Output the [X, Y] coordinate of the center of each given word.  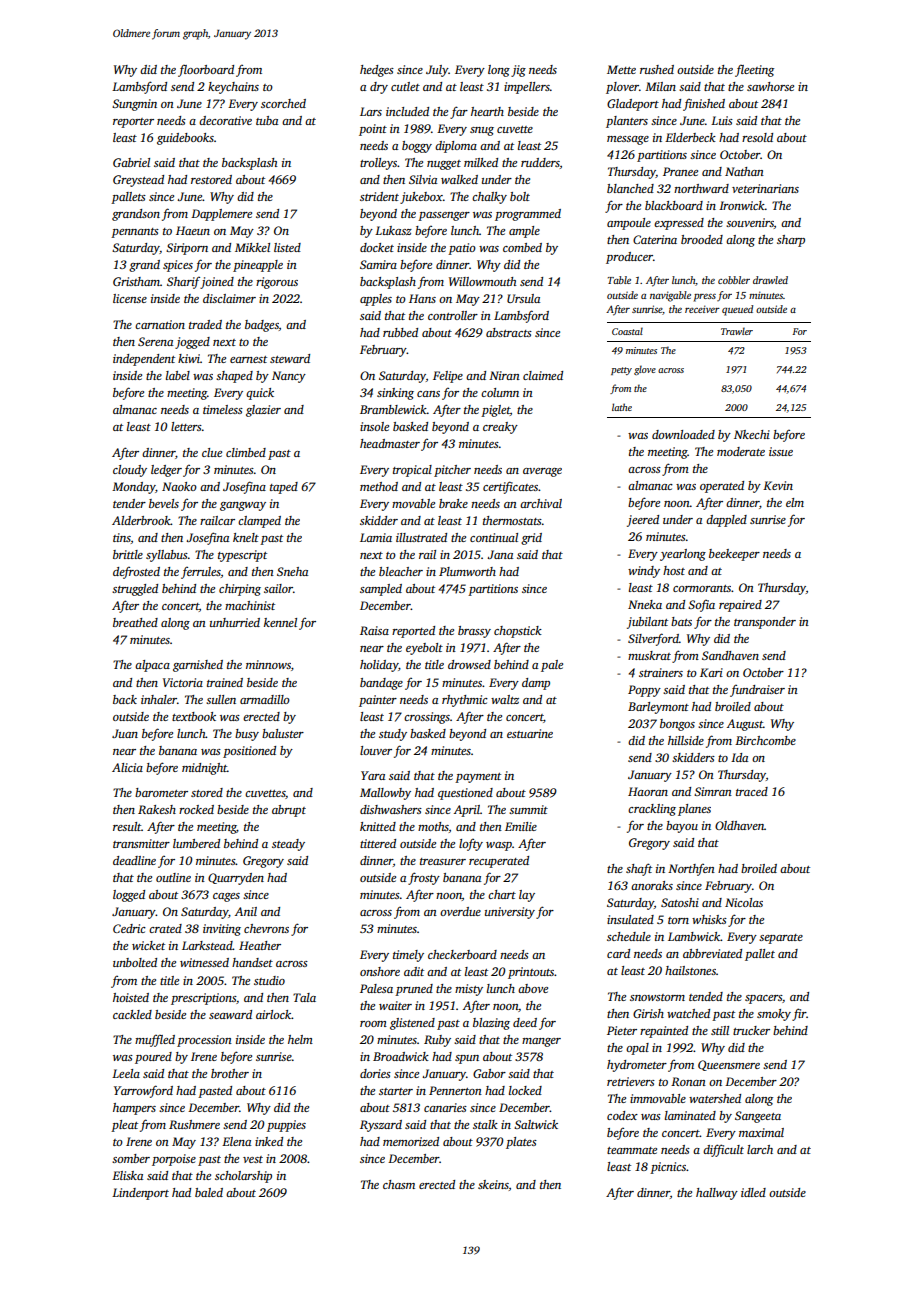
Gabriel [131, 162]
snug [482, 131]
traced [752, 791]
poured [153, 1058]
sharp [791, 241]
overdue [460, 911]
